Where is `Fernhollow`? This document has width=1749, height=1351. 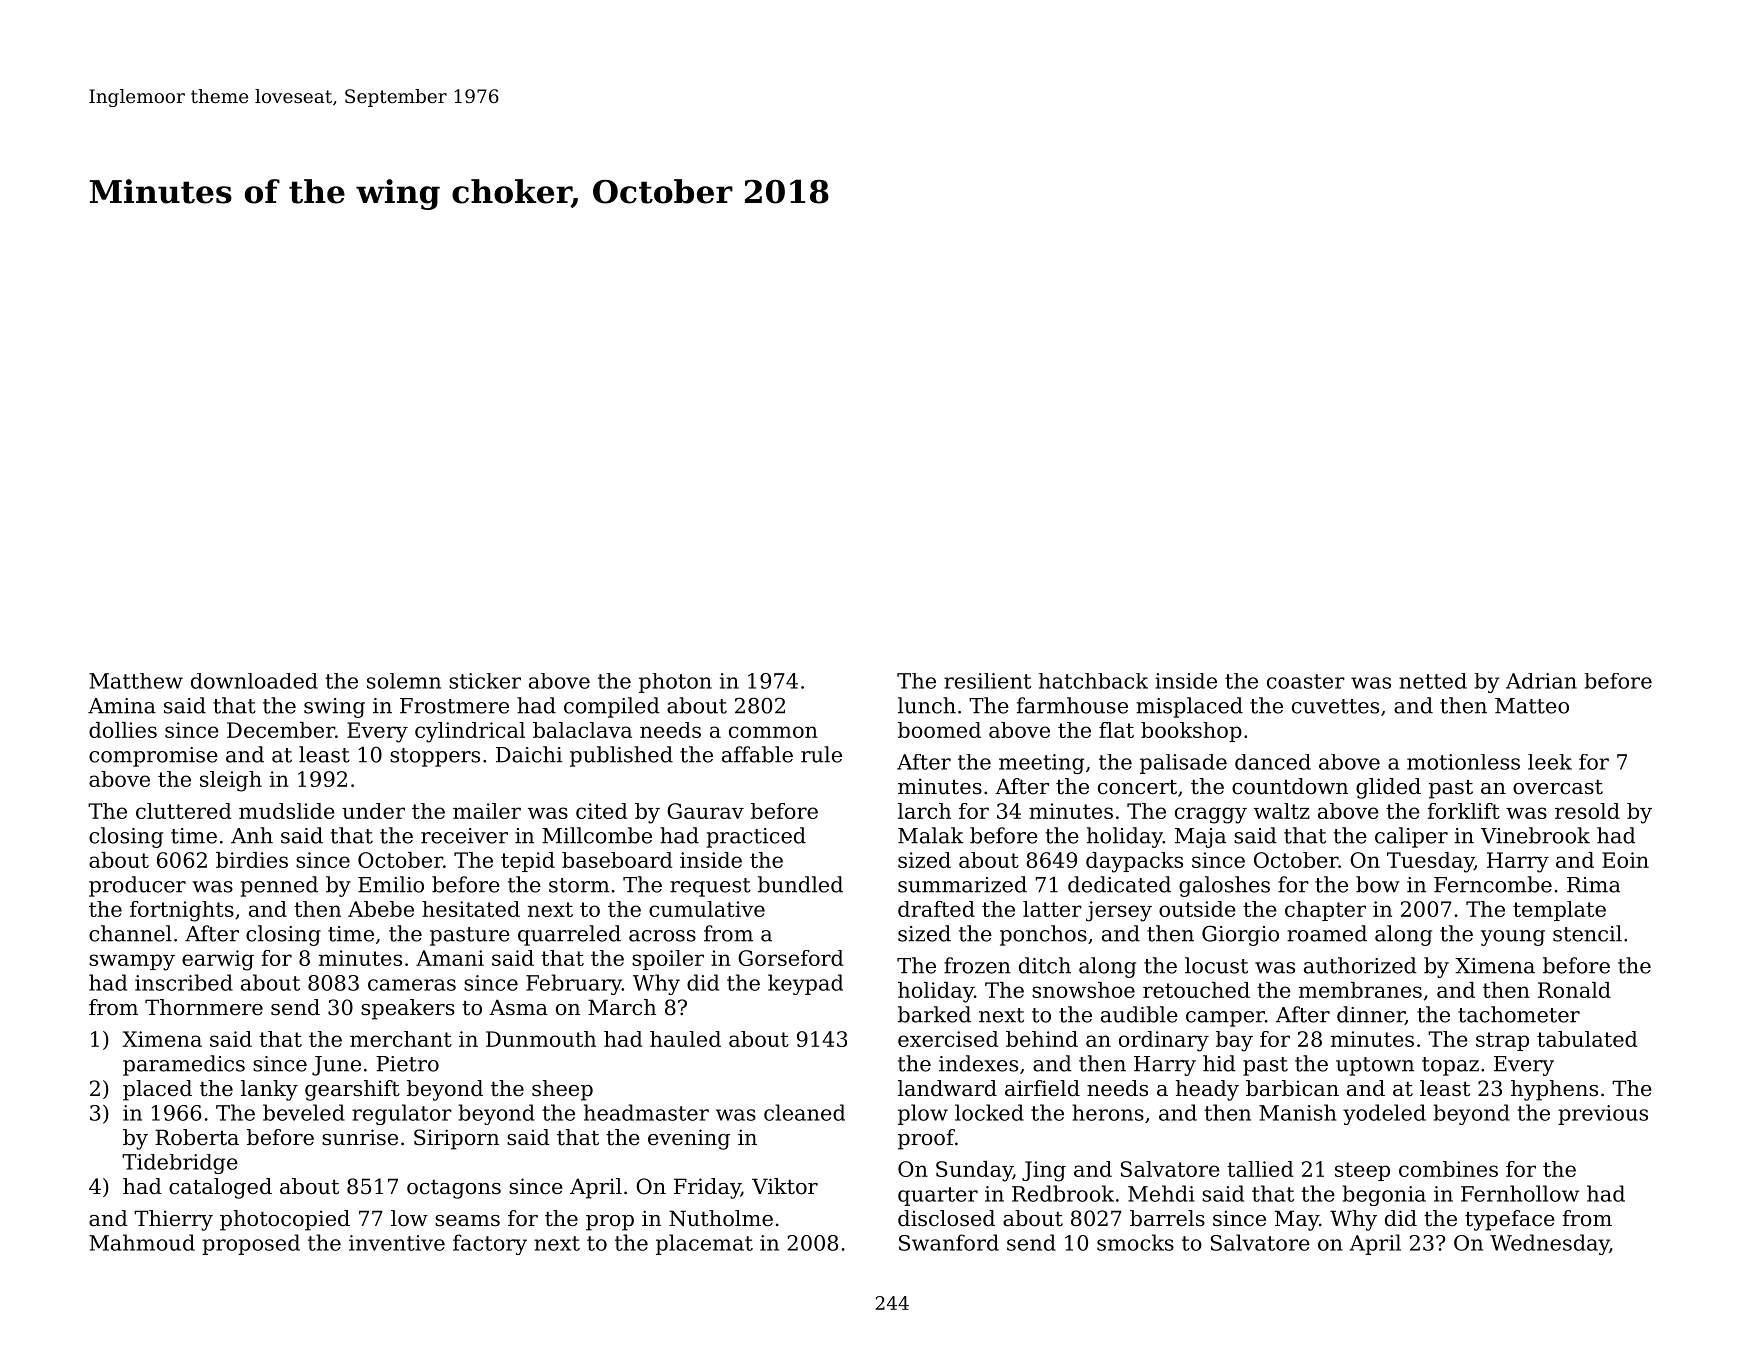 Fernhollow is located at coordinates (1520, 1193).
